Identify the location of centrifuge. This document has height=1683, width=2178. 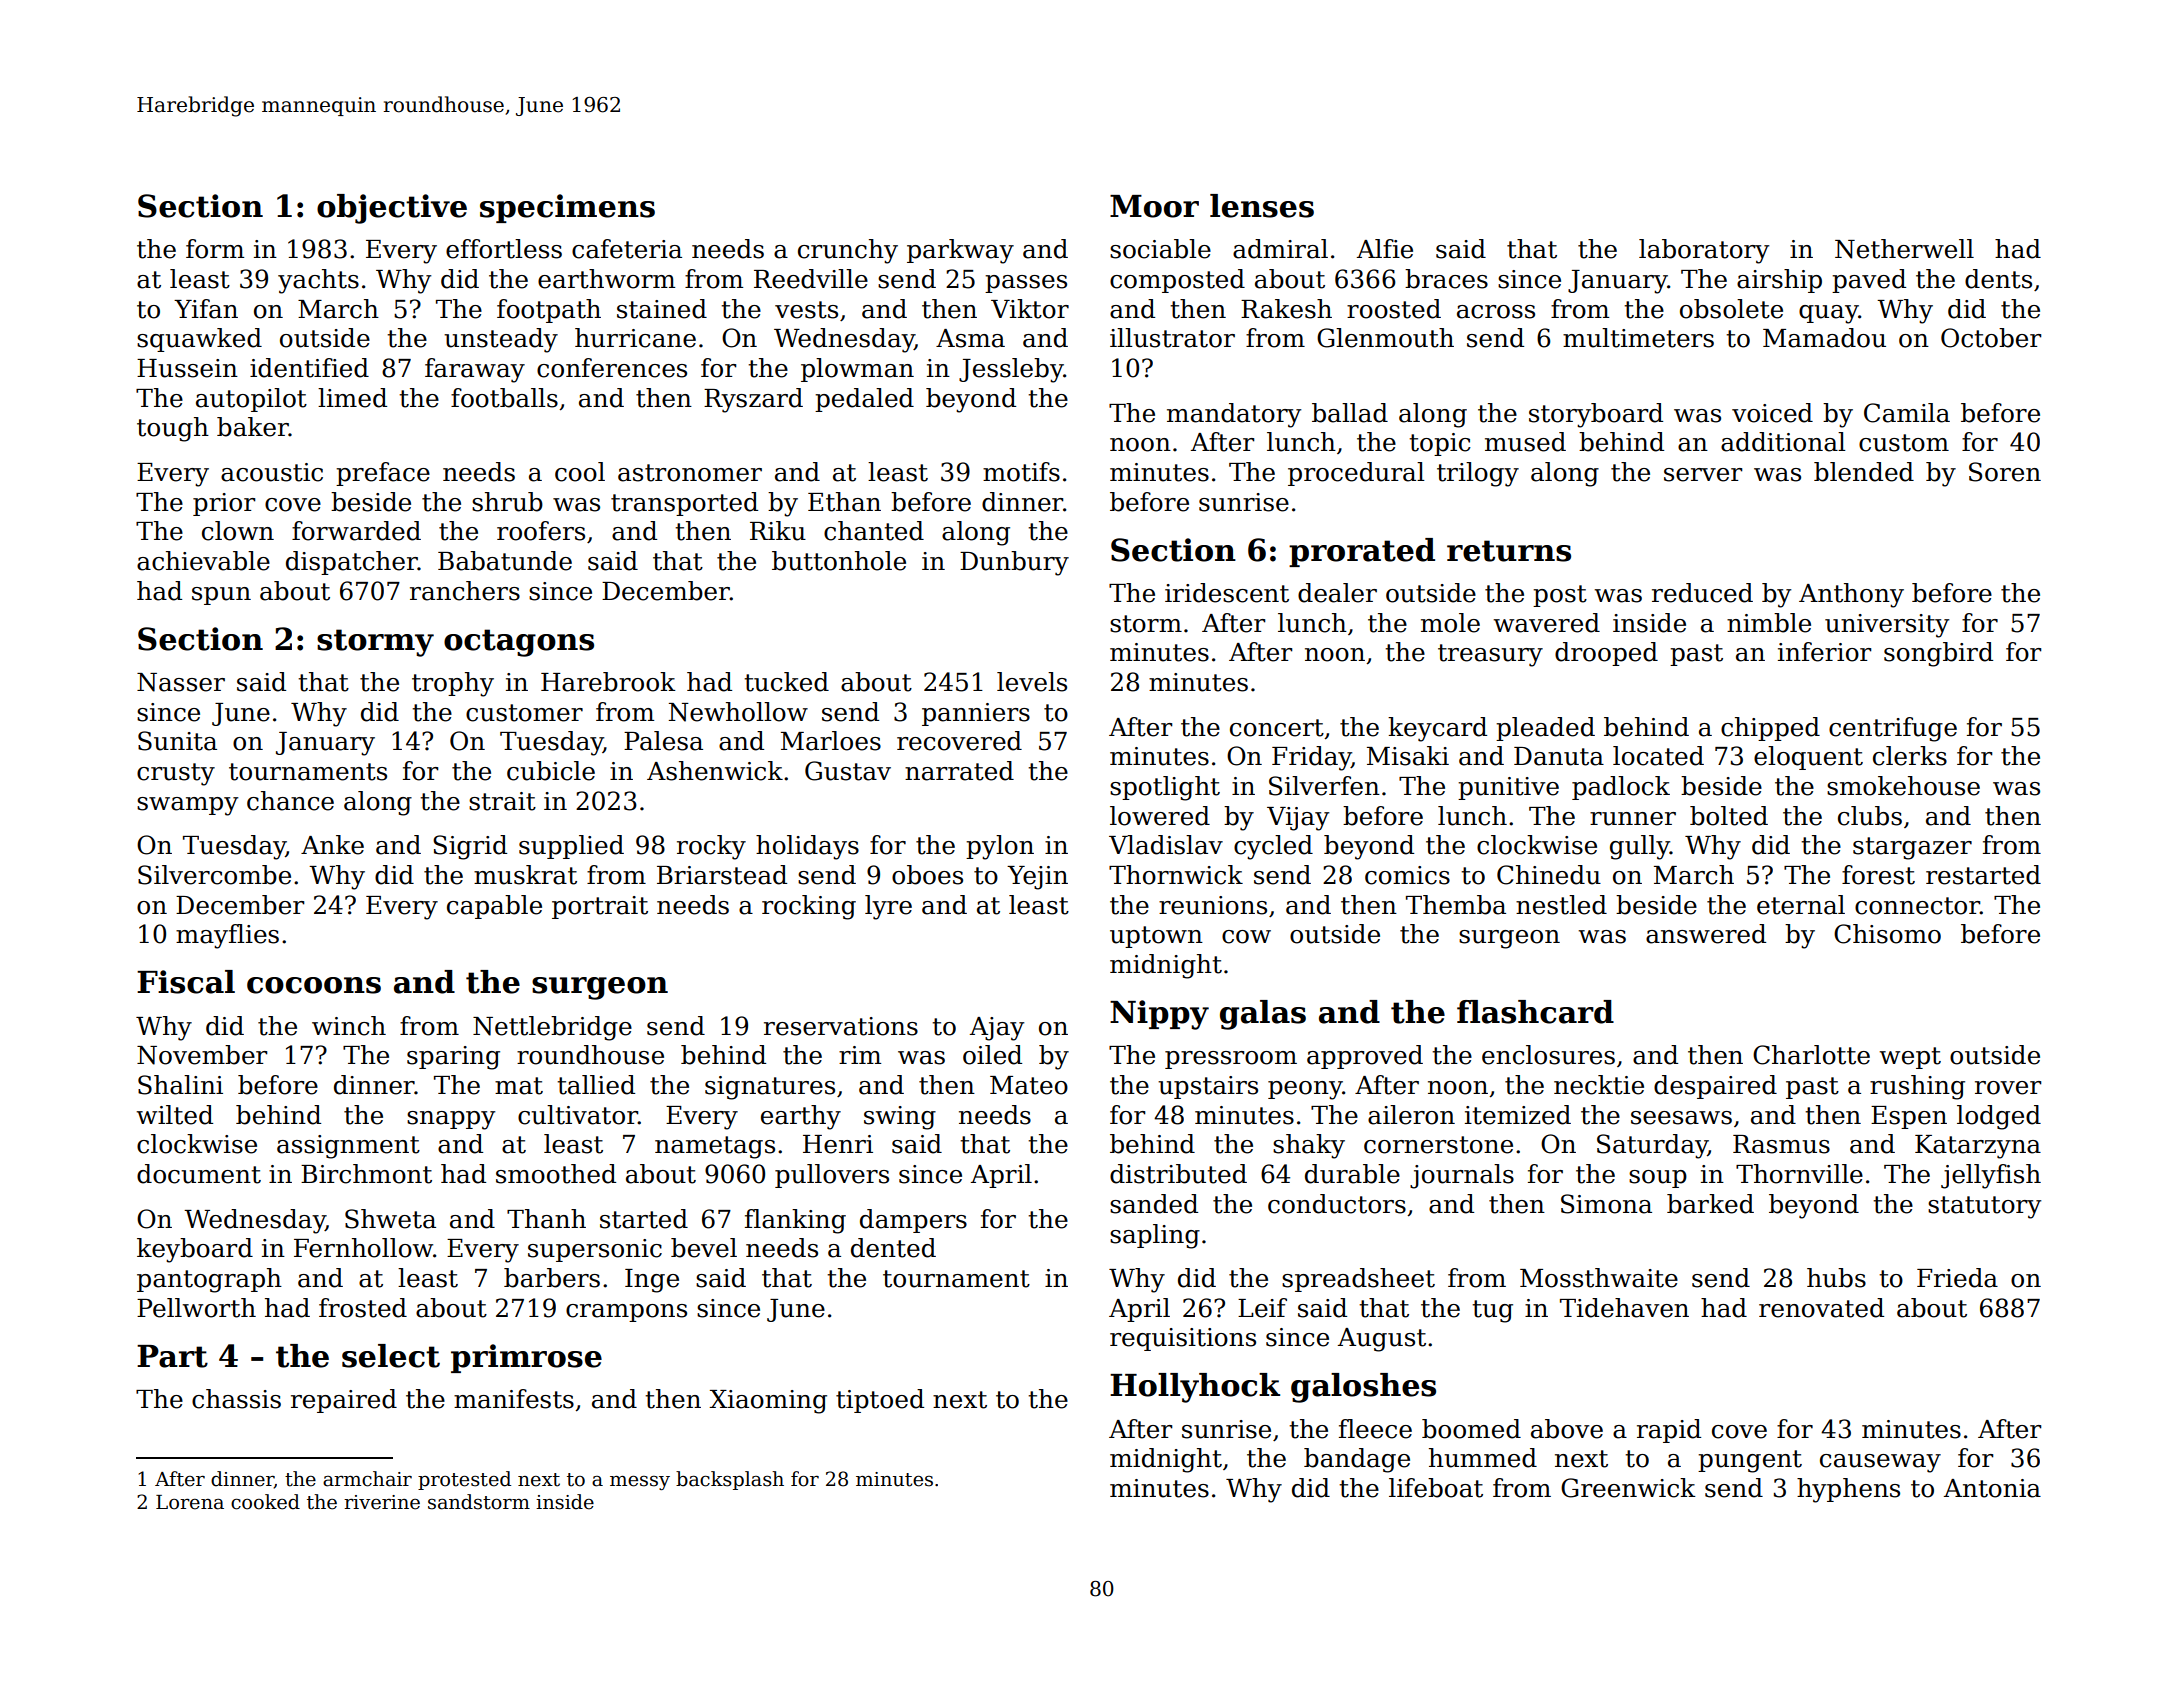
(1893, 729).
